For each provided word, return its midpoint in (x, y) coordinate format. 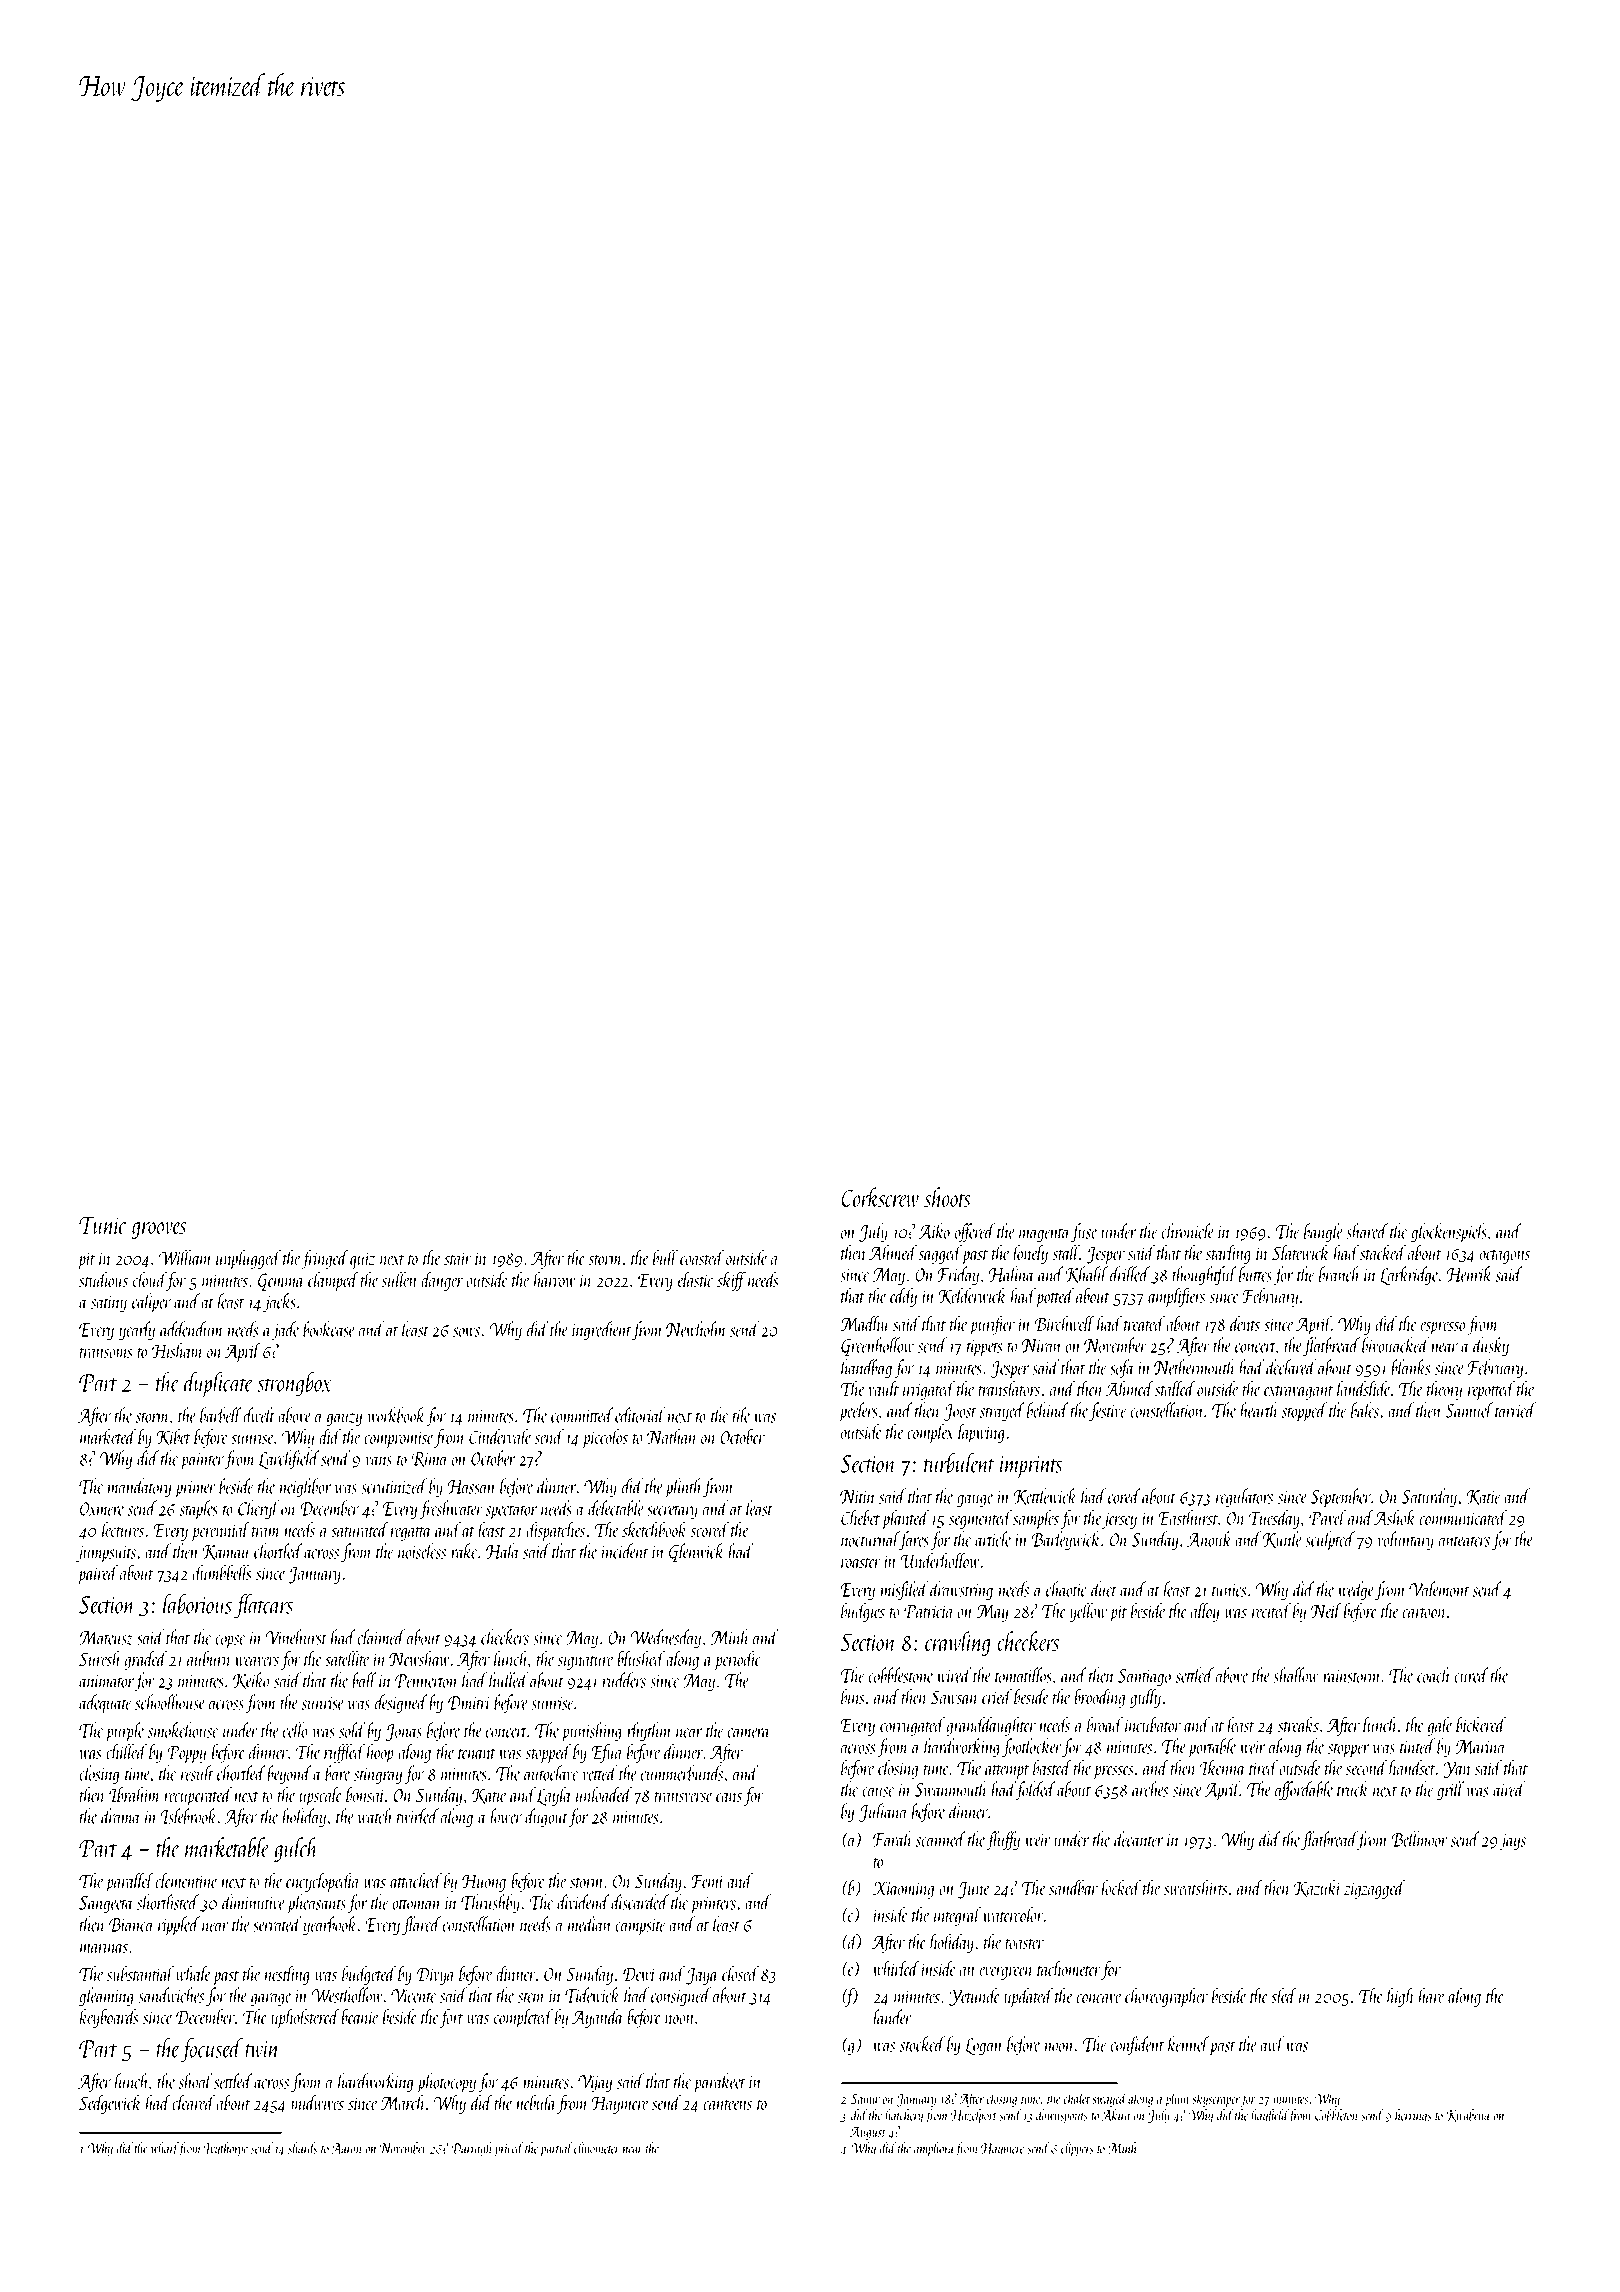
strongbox (294, 1384)
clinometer (597, 2148)
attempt (1007, 1772)
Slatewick (1300, 1252)
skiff (731, 1281)
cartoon (1424, 1613)
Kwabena (1467, 2115)
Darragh (471, 2149)
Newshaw (419, 1658)
